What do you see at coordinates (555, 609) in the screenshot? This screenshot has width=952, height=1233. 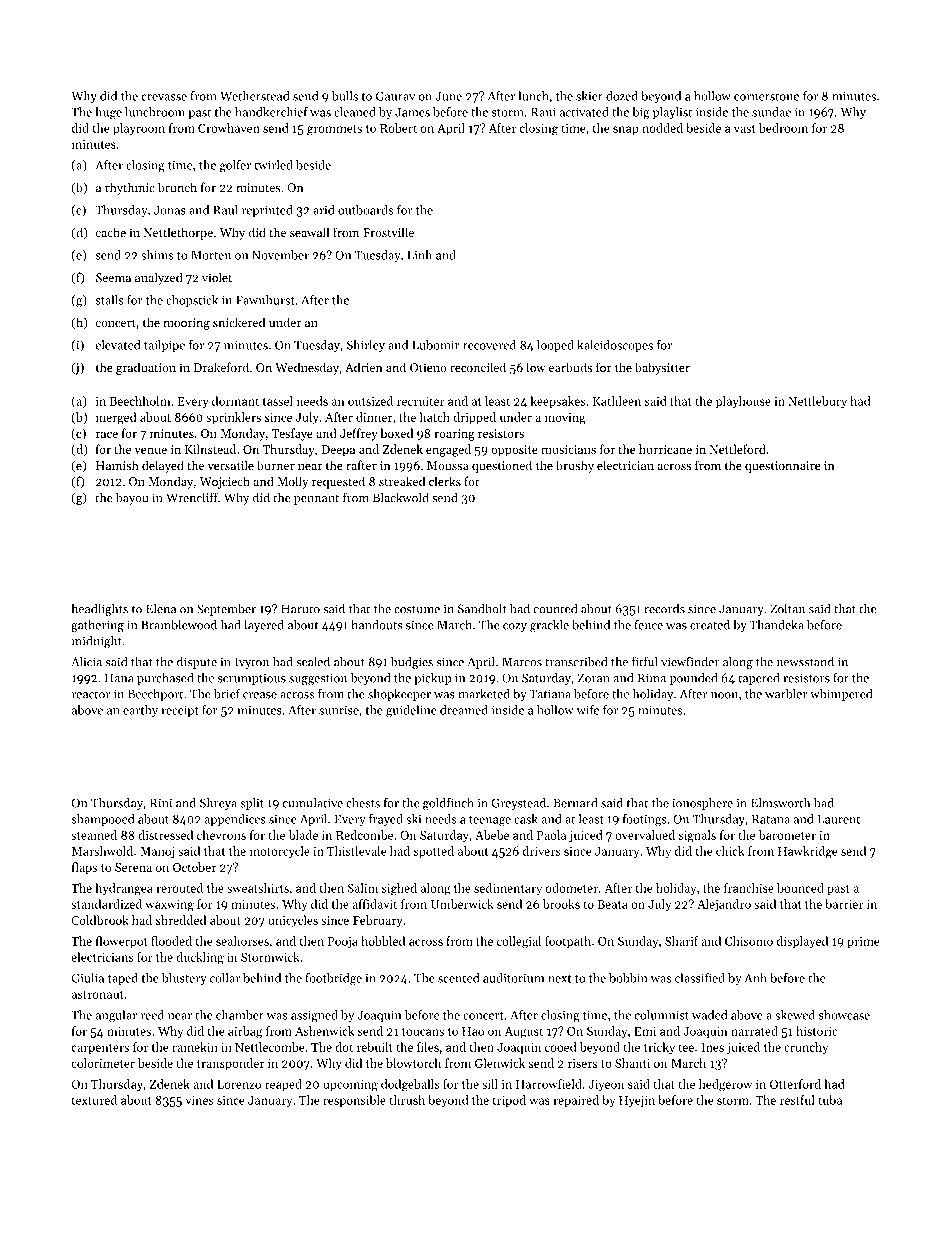 I see `counted` at bounding box center [555, 609].
